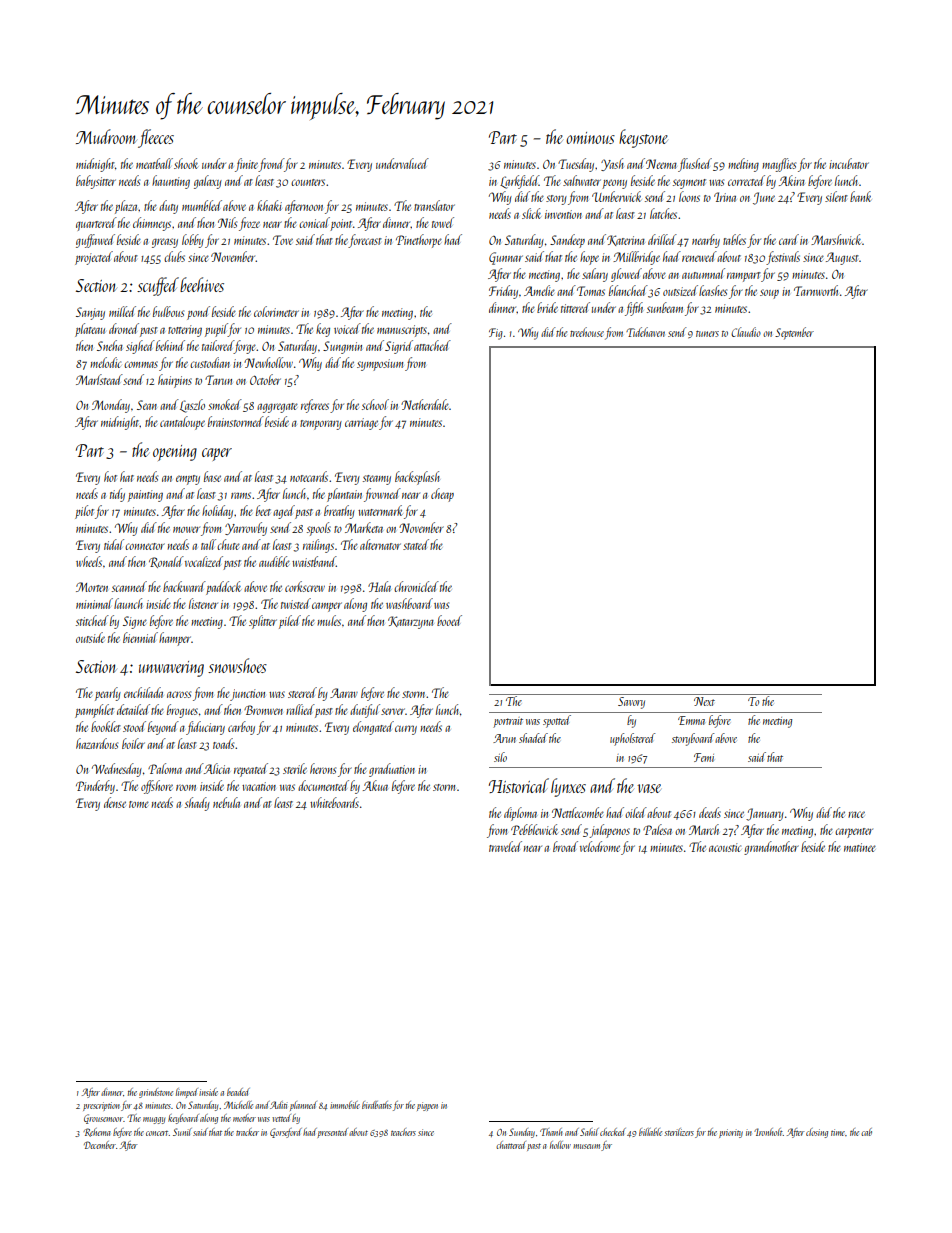  Describe the element at coordinates (505, 846) in the document. I see `traveled` at that location.
